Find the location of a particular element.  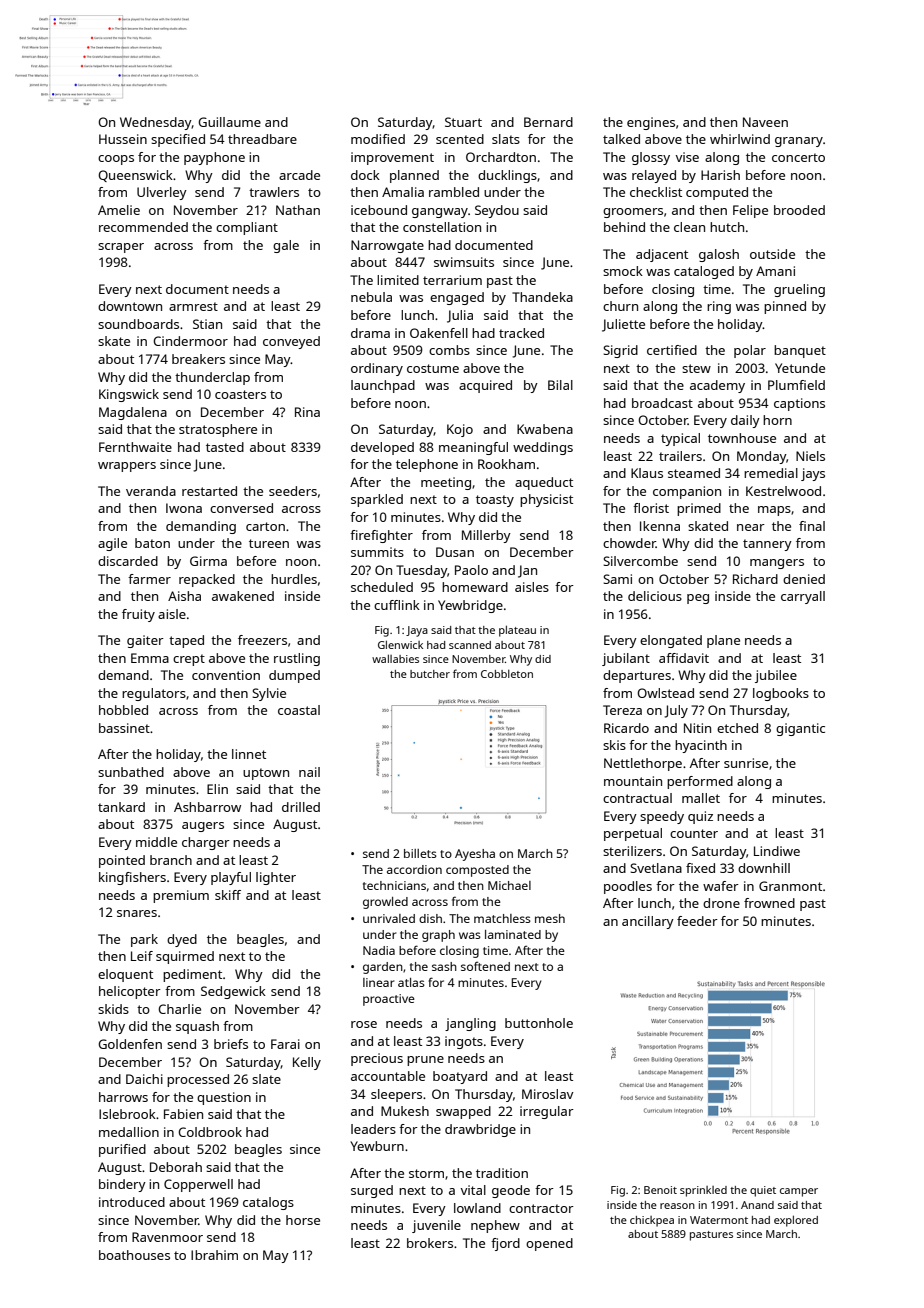

carryall is located at coordinates (803, 597).
